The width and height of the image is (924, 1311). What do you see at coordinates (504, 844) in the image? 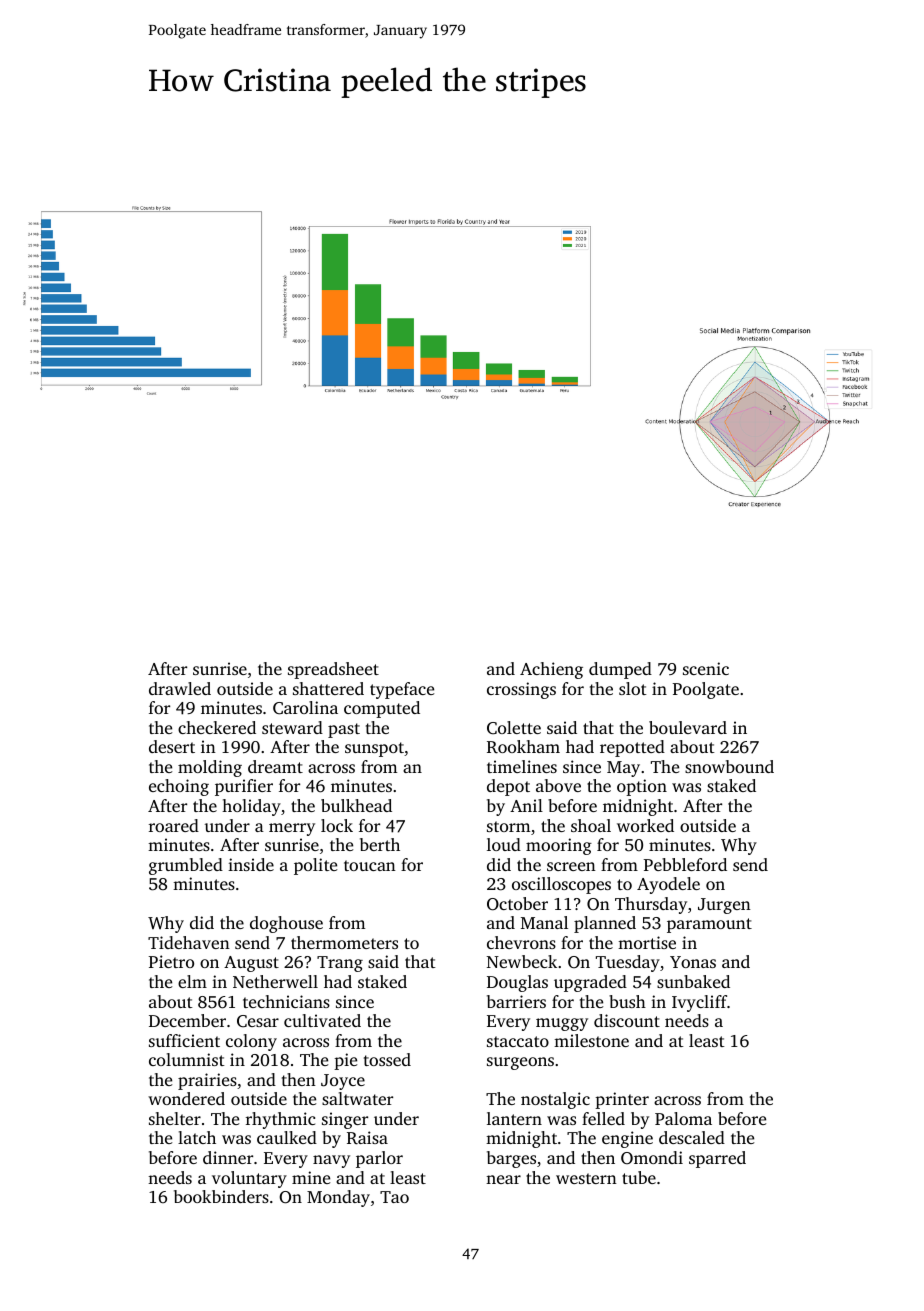
I see `loud` at bounding box center [504, 844].
